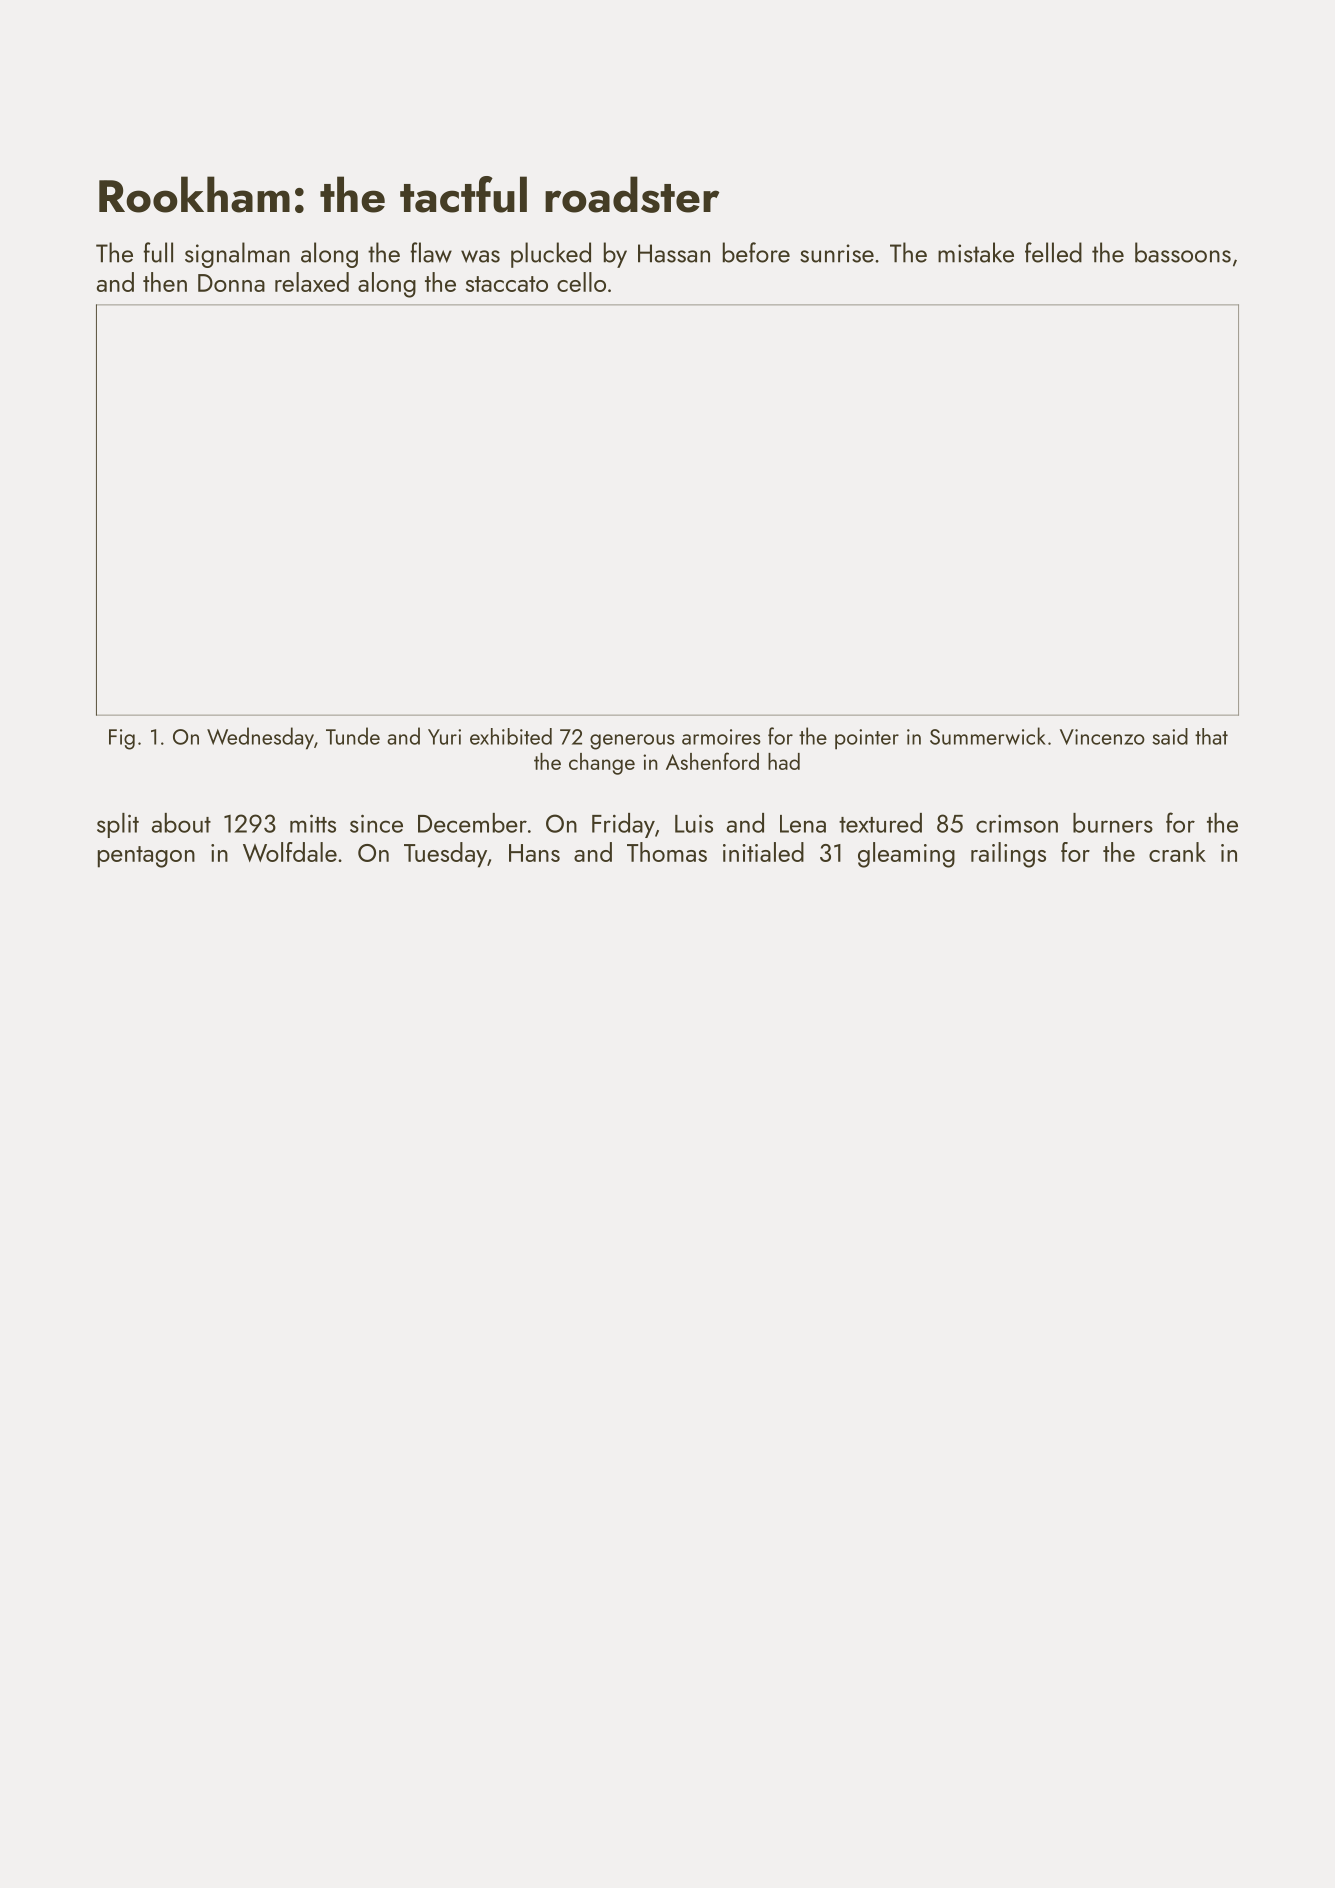  Describe the element at coordinates (444, 737) in the screenshot. I see `Yuri` at that location.
